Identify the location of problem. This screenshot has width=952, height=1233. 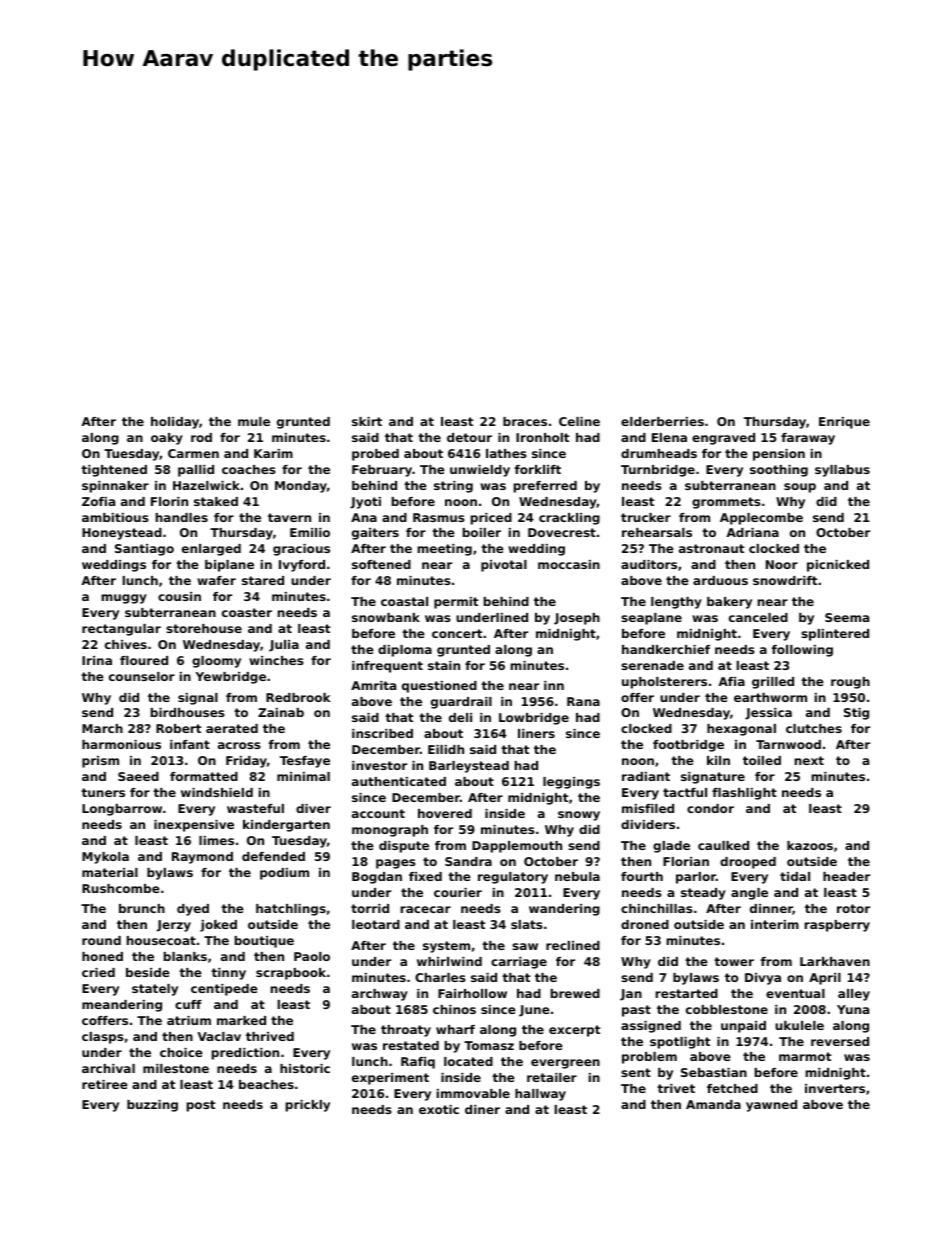
(649, 1058).
